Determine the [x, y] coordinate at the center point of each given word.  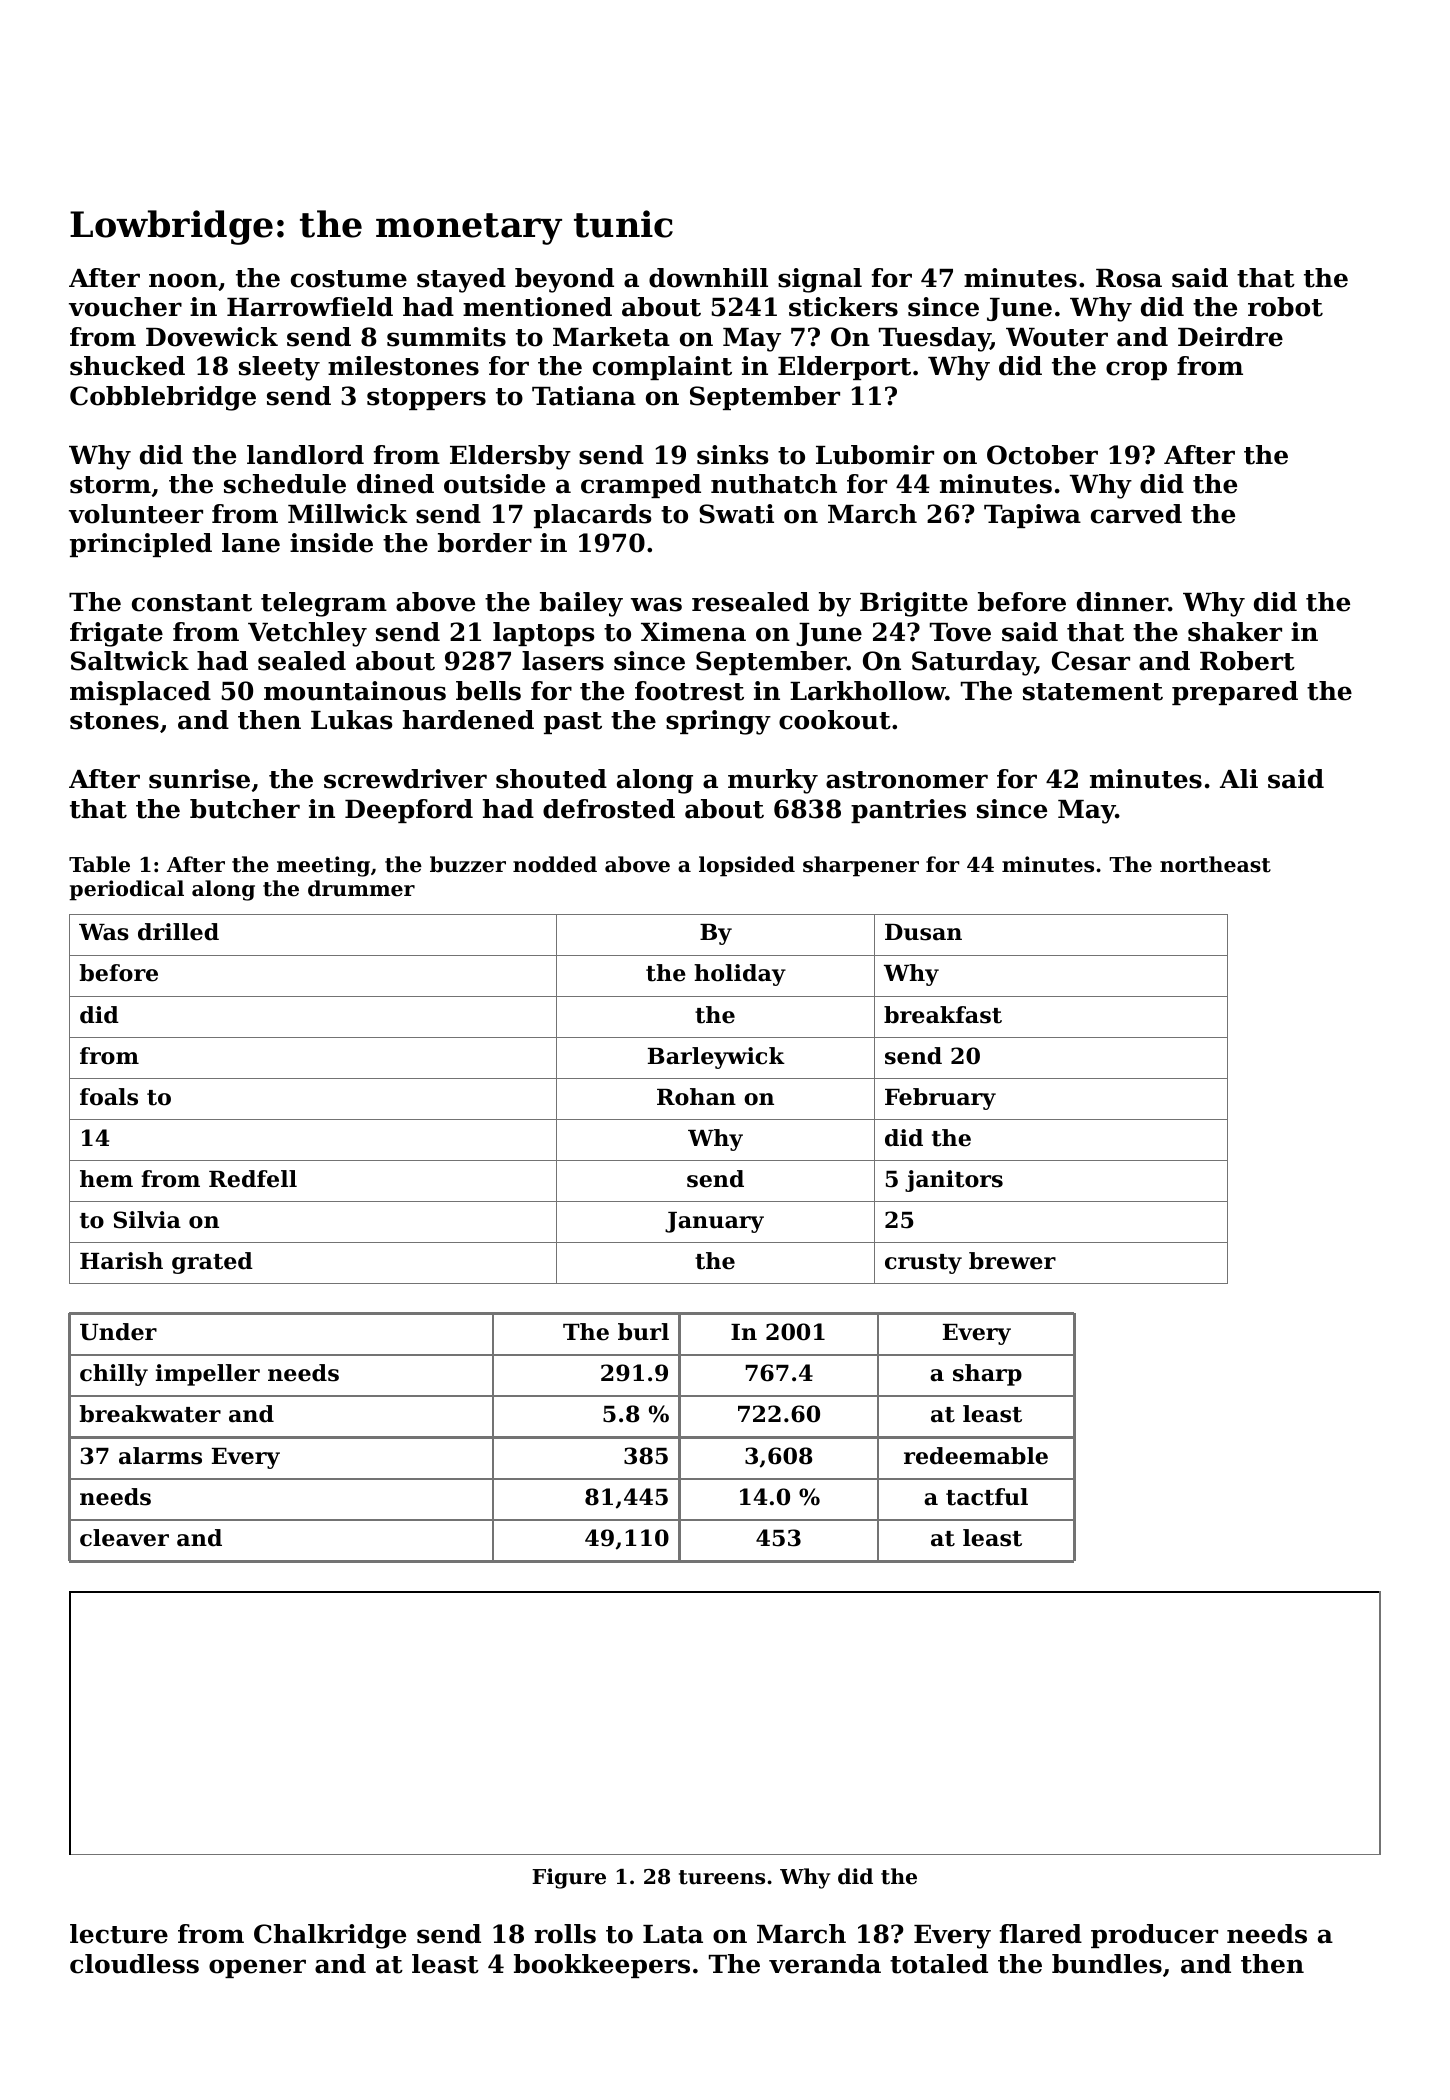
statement [1093, 692]
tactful [987, 1497]
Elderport [844, 368]
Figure [569, 1878]
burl [643, 1332]
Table [99, 864]
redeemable [976, 1456]
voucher [125, 307]
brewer [1012, 1261]
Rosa [1129, 278]
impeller [208, 1375]
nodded [555, 864]
